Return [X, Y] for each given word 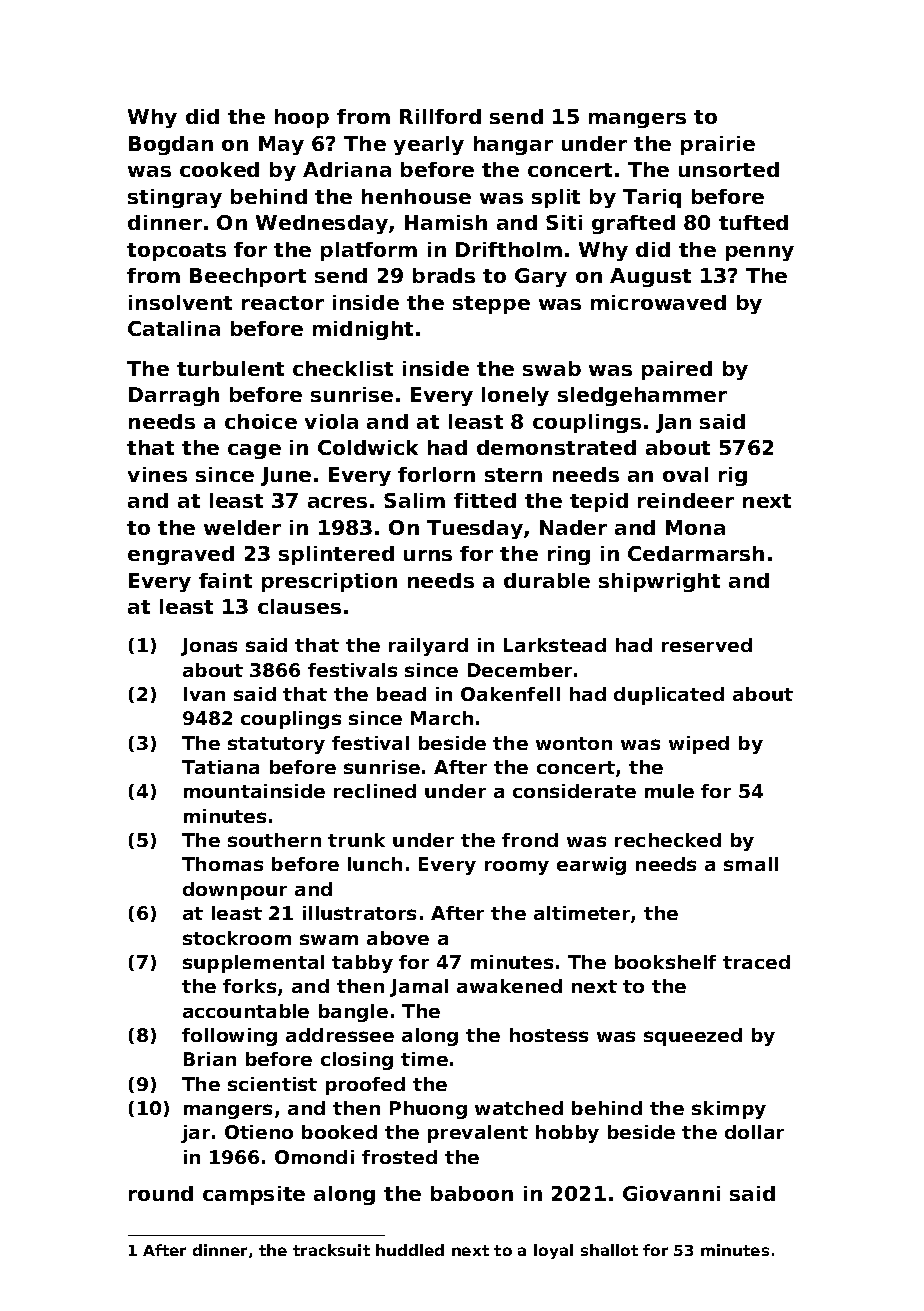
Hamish [446, 222]
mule [669, 791]
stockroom [237, 938]
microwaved [658, 302]
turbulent [230, 368]
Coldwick [368, 447]
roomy [517, 868]
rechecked [668, 840]
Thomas [222, 864]
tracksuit [331, 1250]
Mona [695, 527]
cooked [219, 169]
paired [677, 370]
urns [428, 555]
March [442, 718]
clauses [299, 606]
